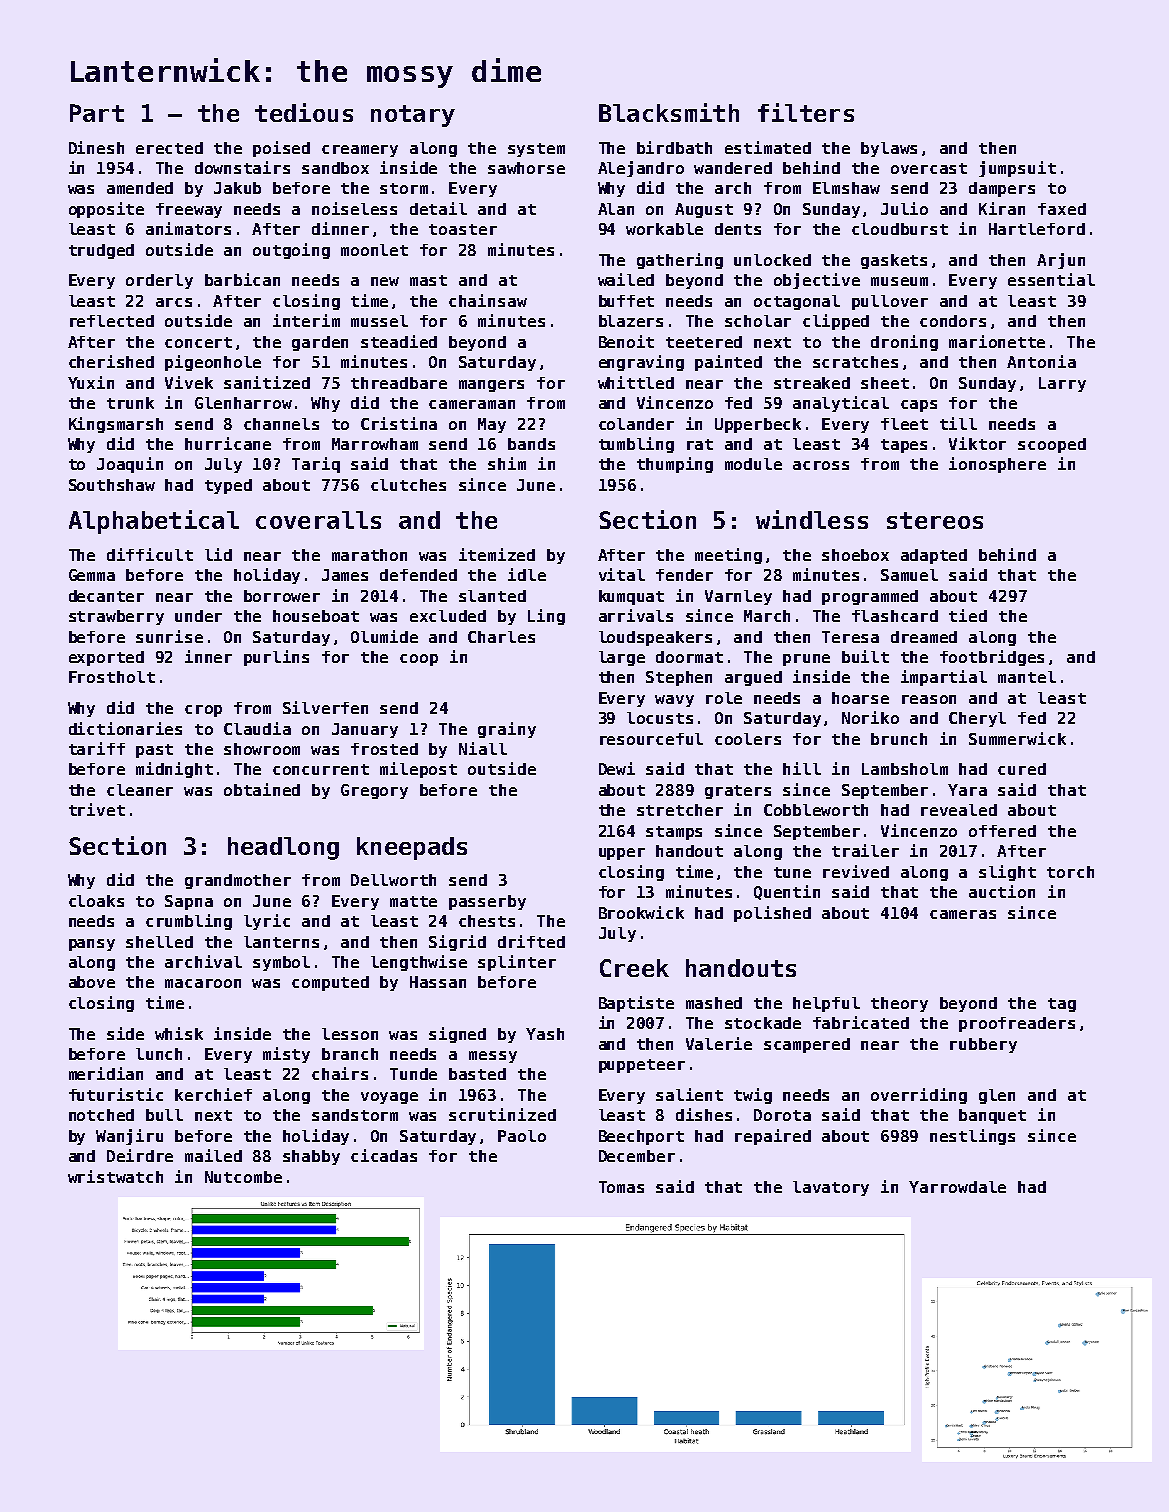 This document has width=1169, height=1512. Describe the element at coordinates (831, 1188) in the document. I see `lavatory` at that location.
